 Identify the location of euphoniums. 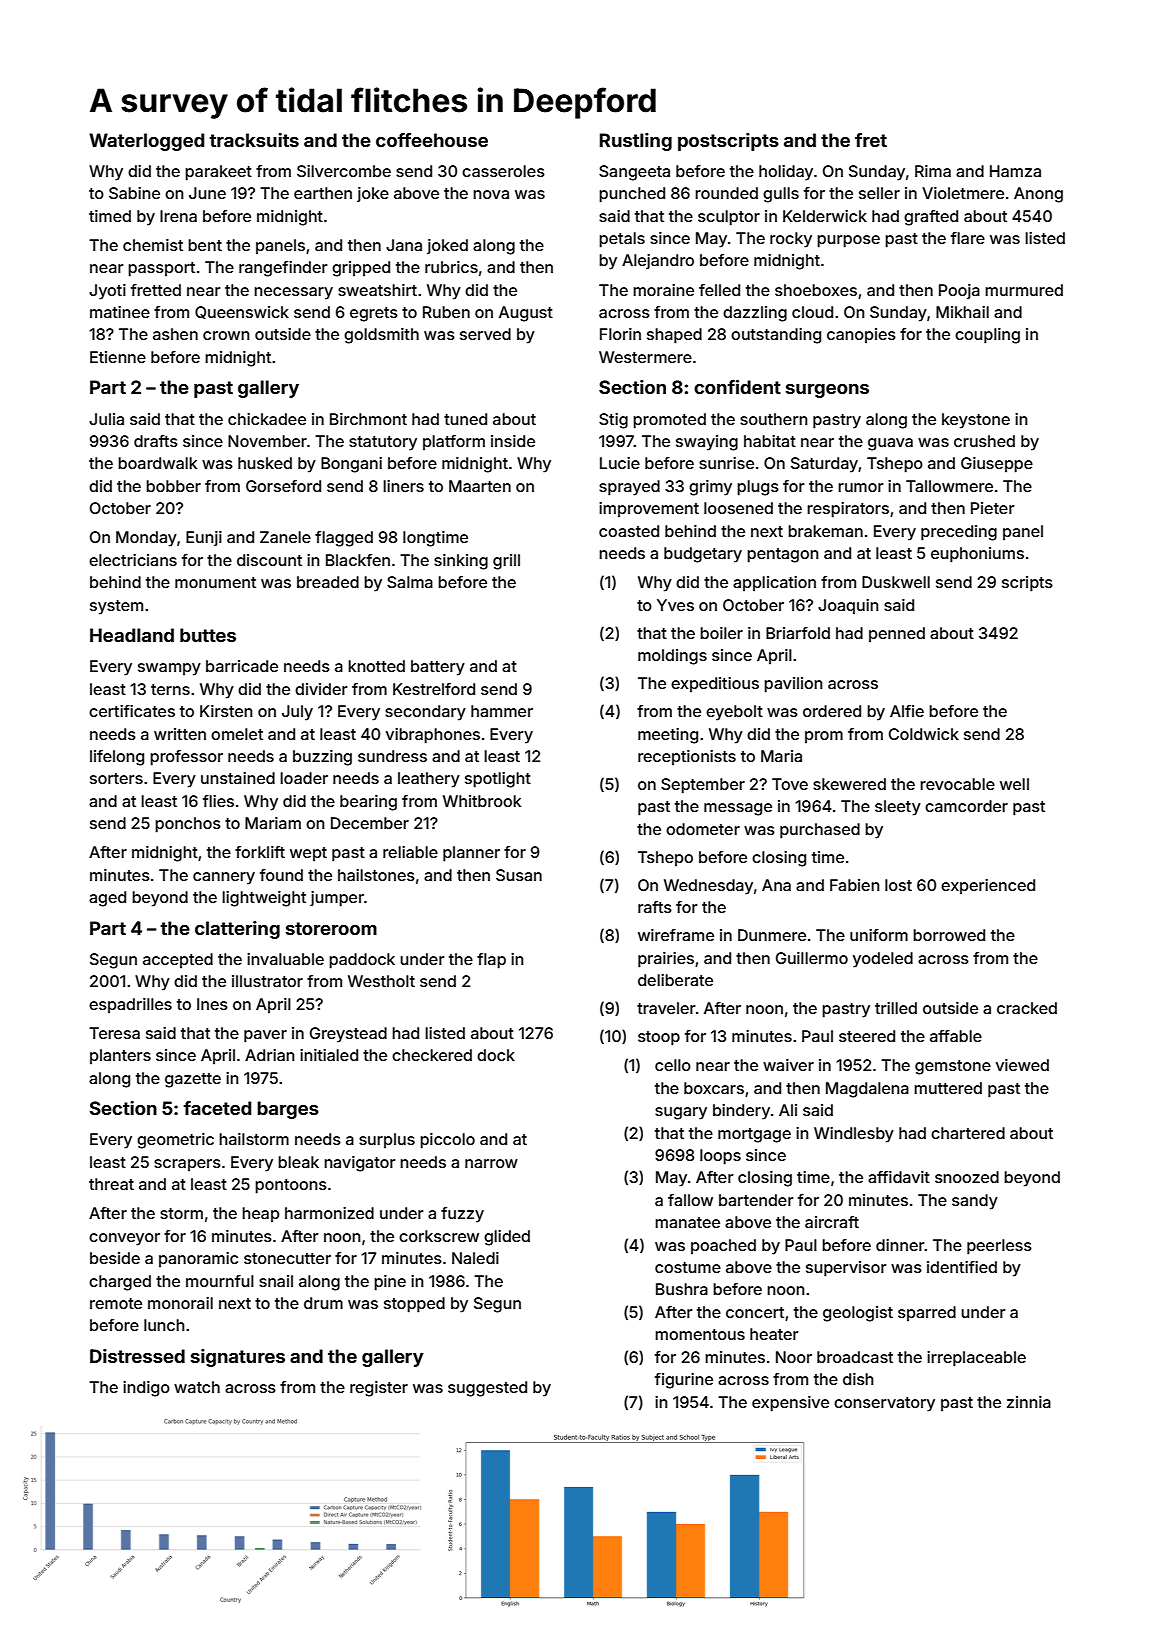
(977, 555).
